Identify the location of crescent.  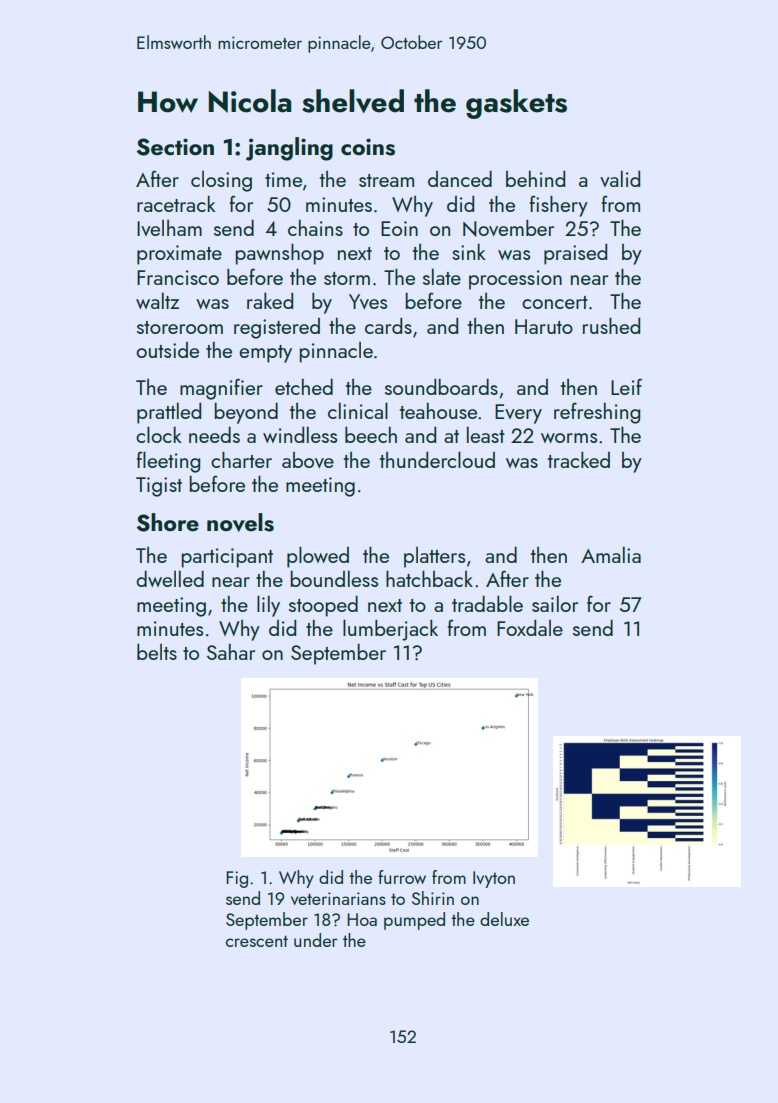
(257, 941).
